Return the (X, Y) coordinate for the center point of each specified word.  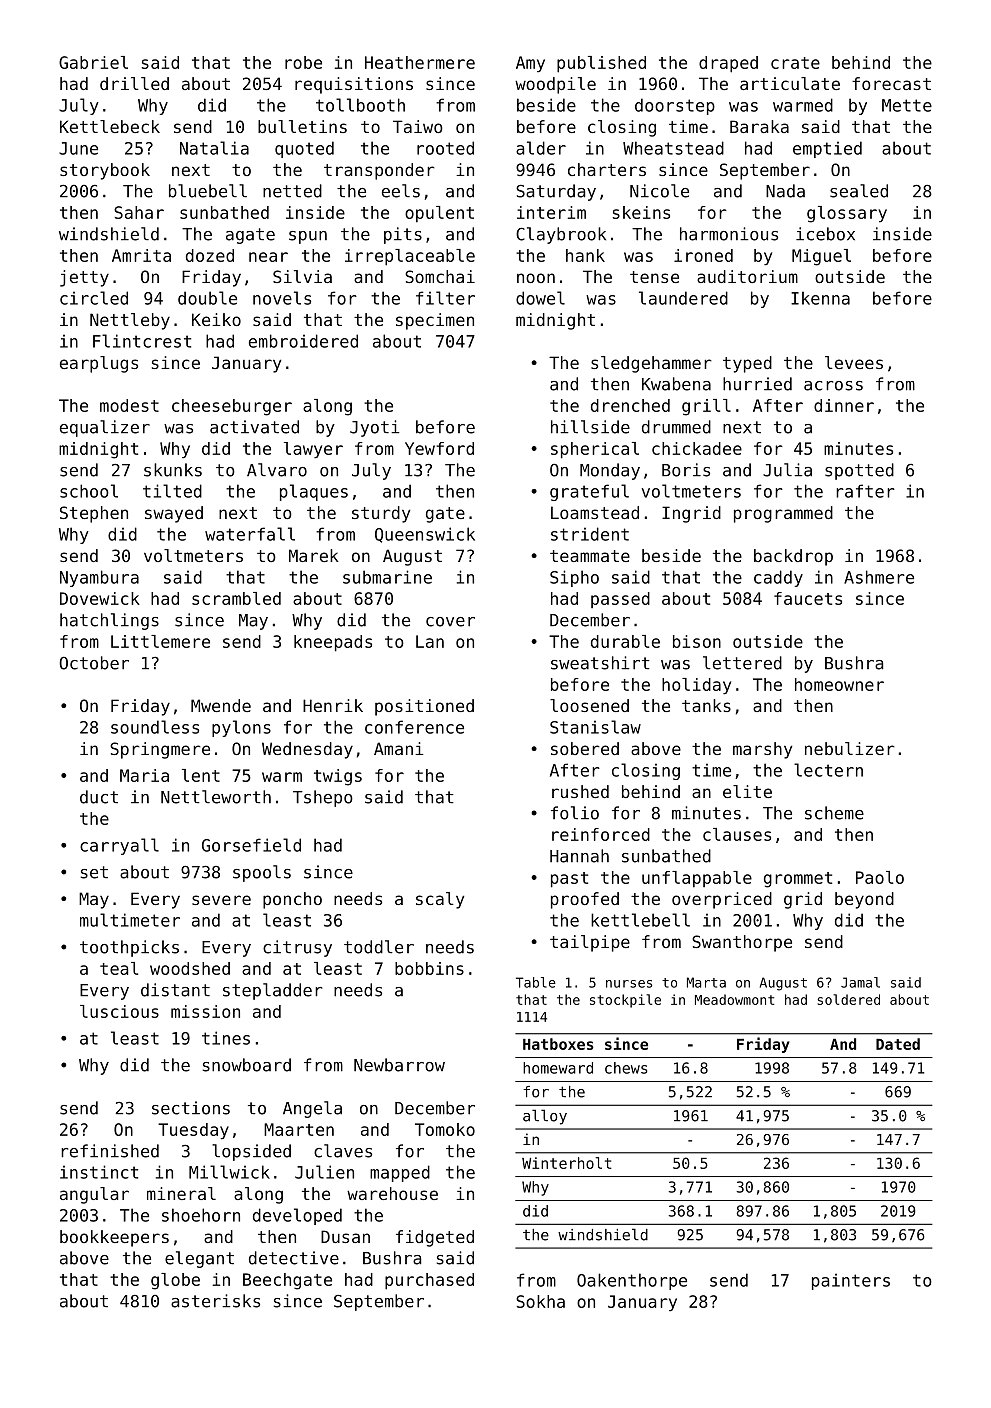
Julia (787, 470)
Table (536, 982)
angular (94, 1195)
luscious (119, 1011)
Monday (610, 471)
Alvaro (277, 470)
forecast (891, 83)
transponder (379, 171)
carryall (119, 846)
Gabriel (93, 62)
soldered (848, 999)
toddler (379, 947)
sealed (859, 191)
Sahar (139, 212)
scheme (834, 813)
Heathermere (420, 62)
